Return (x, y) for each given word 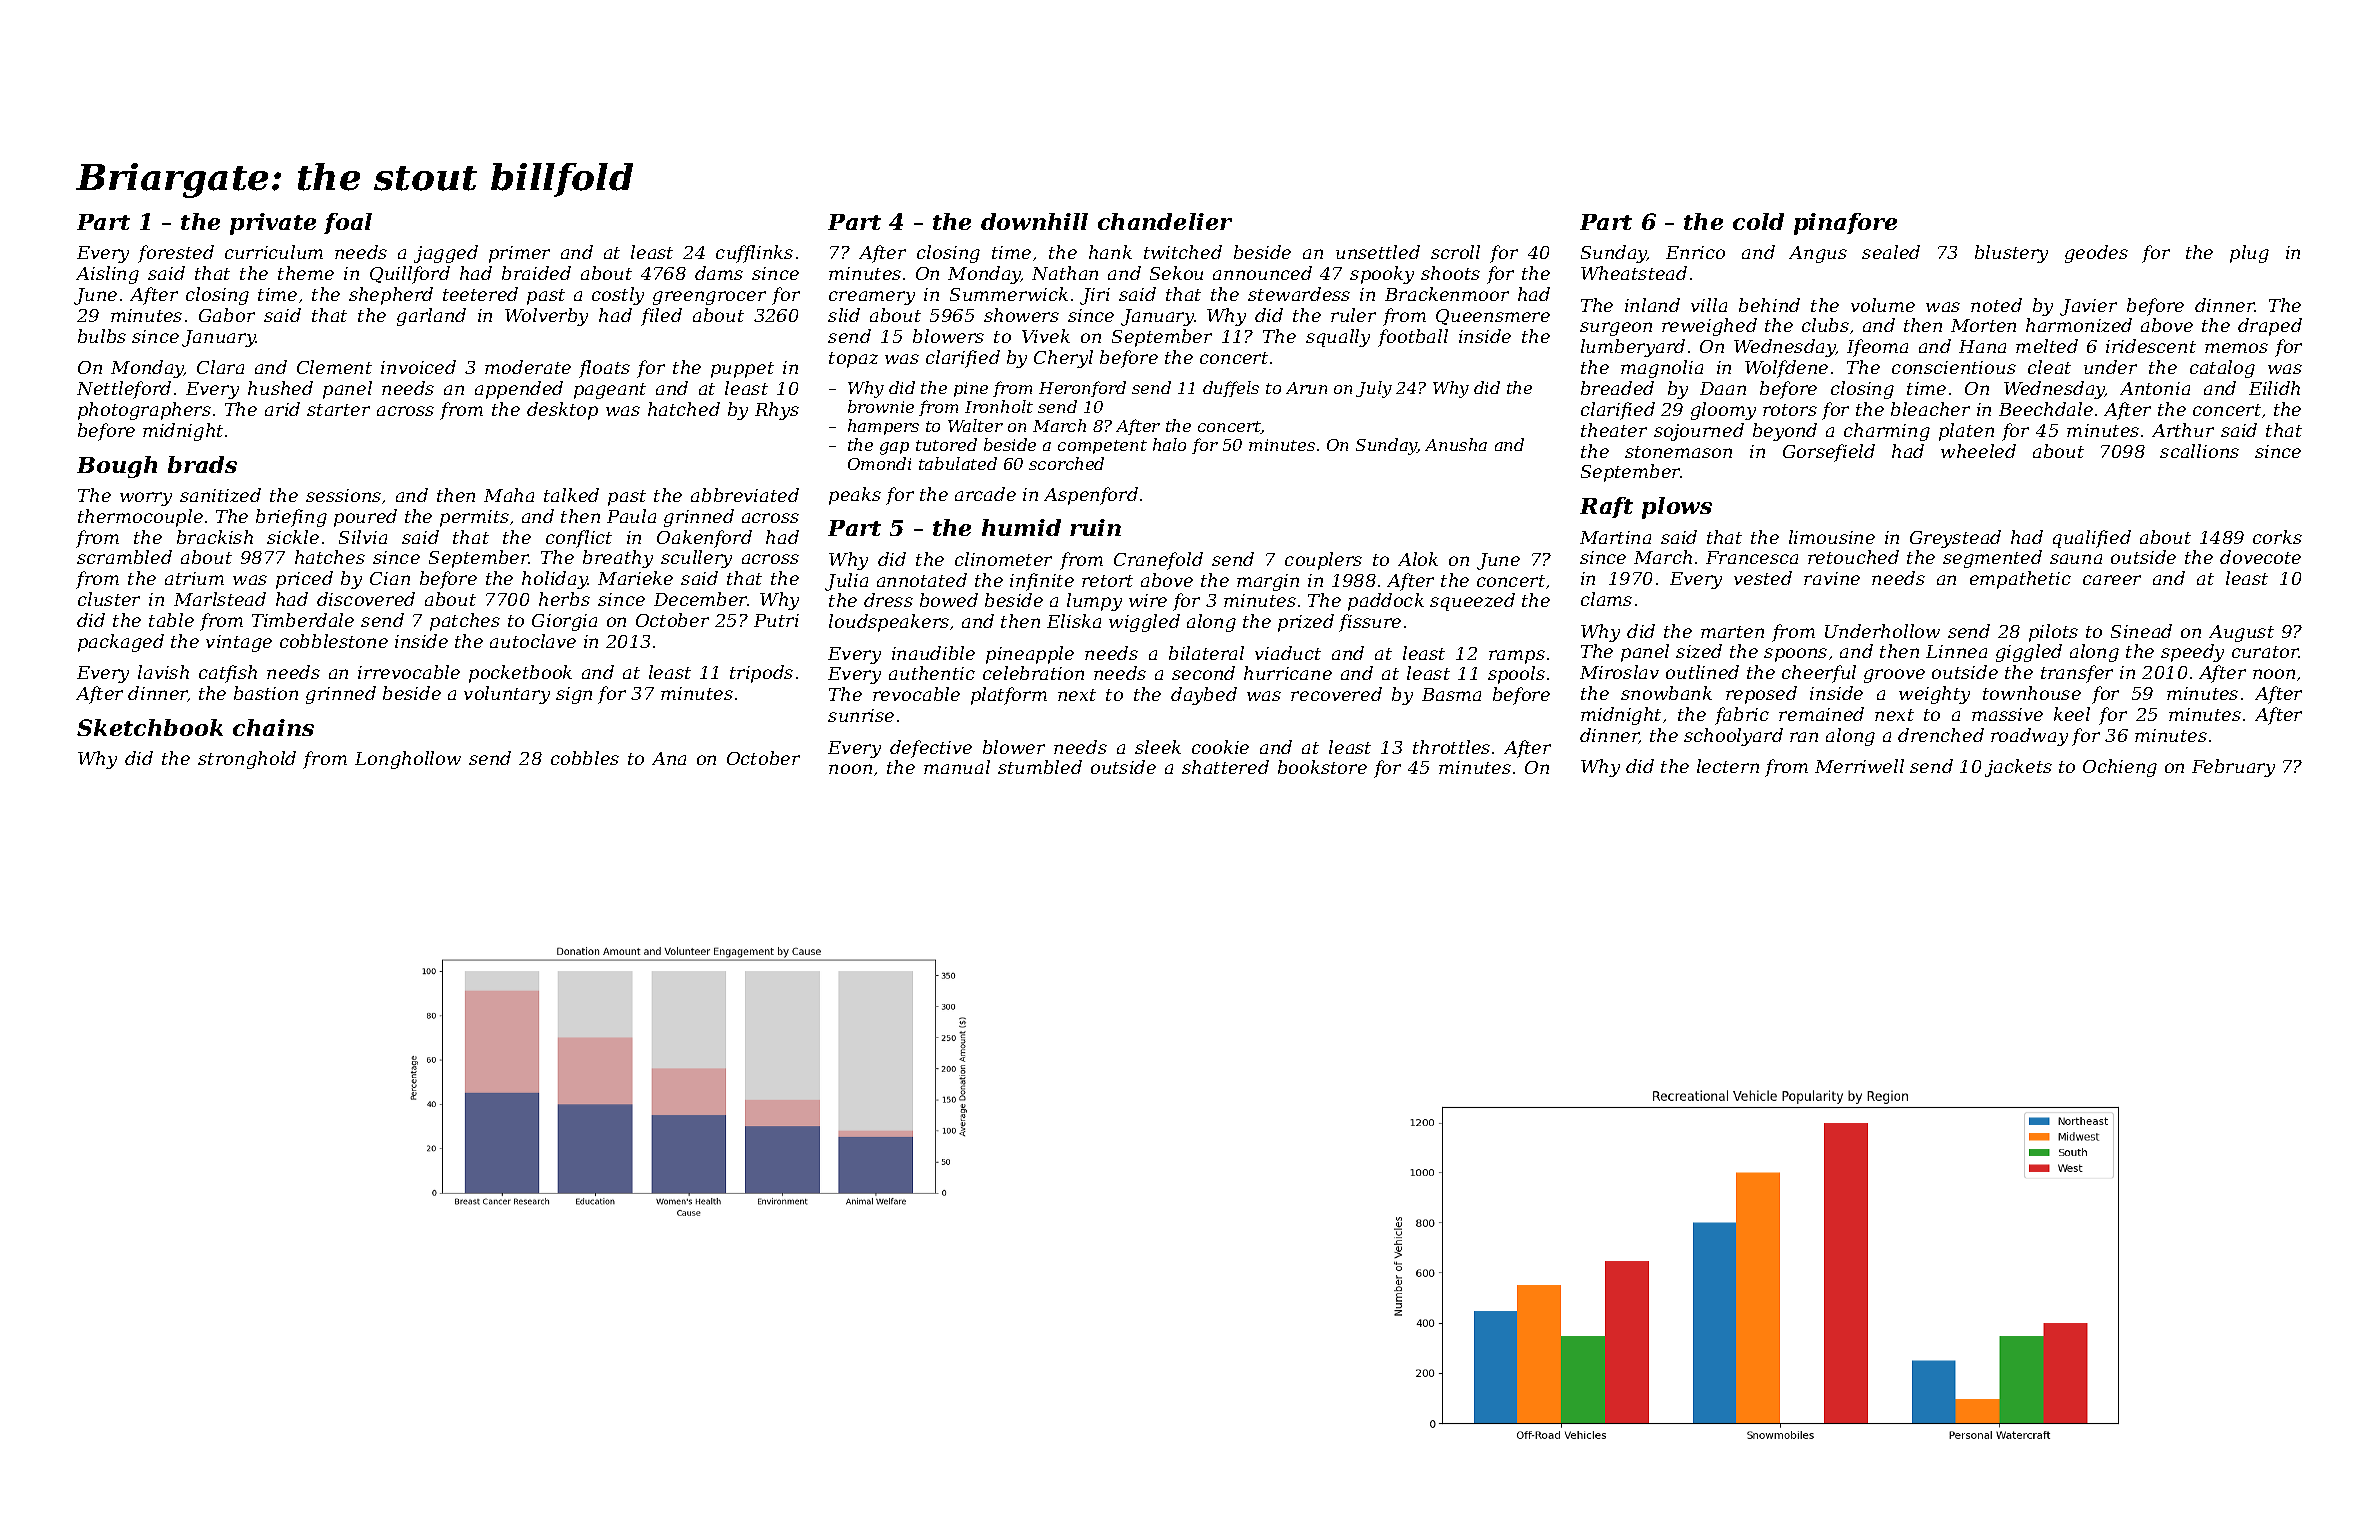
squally (1338, 338)
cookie (1220, 747)
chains (273, 727)
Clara (220, 367)
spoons (1795, 655)
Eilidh (2274, 388)
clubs (1825, 325)
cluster (109, 599)
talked (571, 495)
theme (306, 273)
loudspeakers (889, 623)
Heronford (1082, 389)
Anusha (1456, 444)
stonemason (1678, 452)
